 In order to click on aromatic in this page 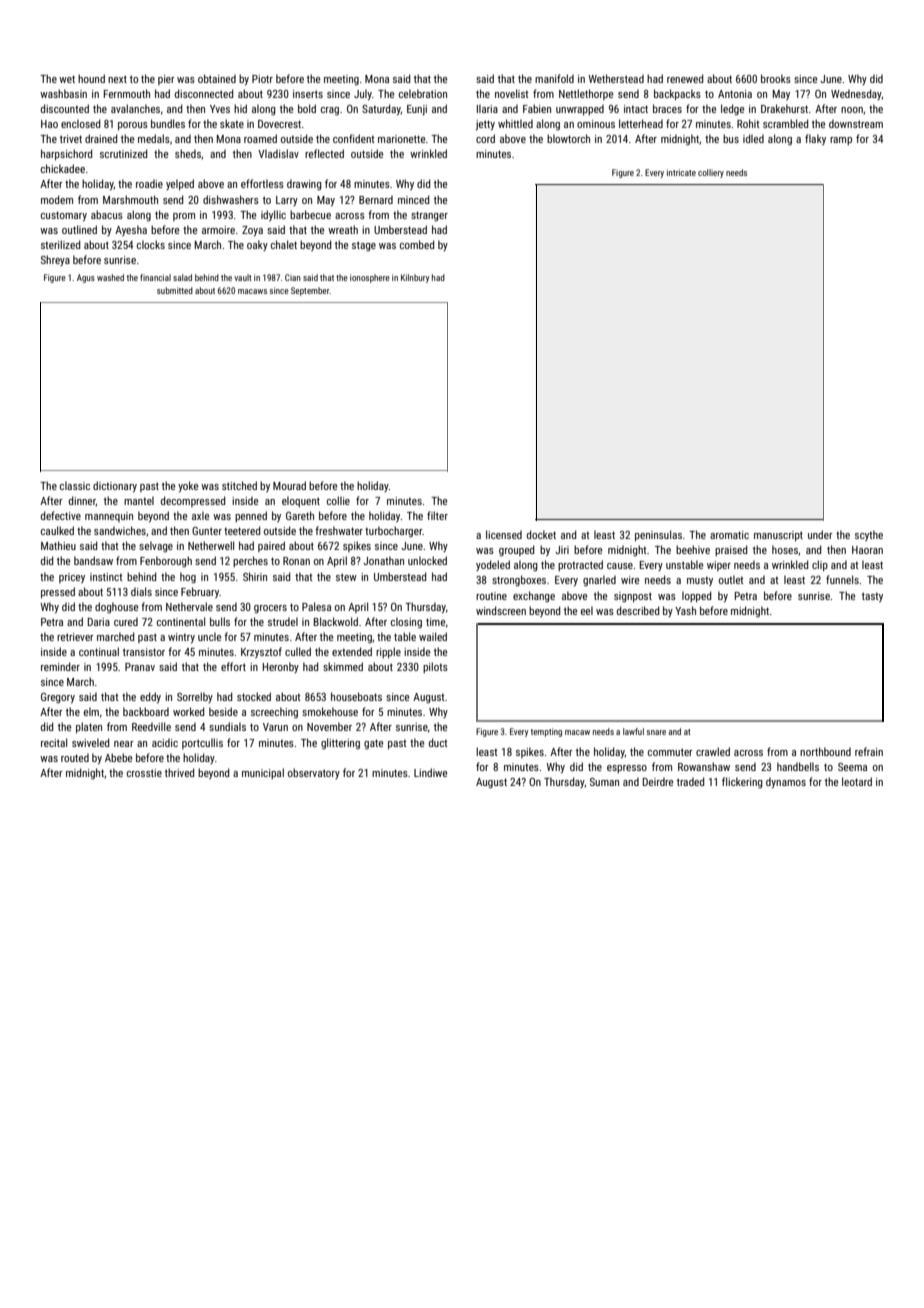, I will do `click(729, 535)`.
